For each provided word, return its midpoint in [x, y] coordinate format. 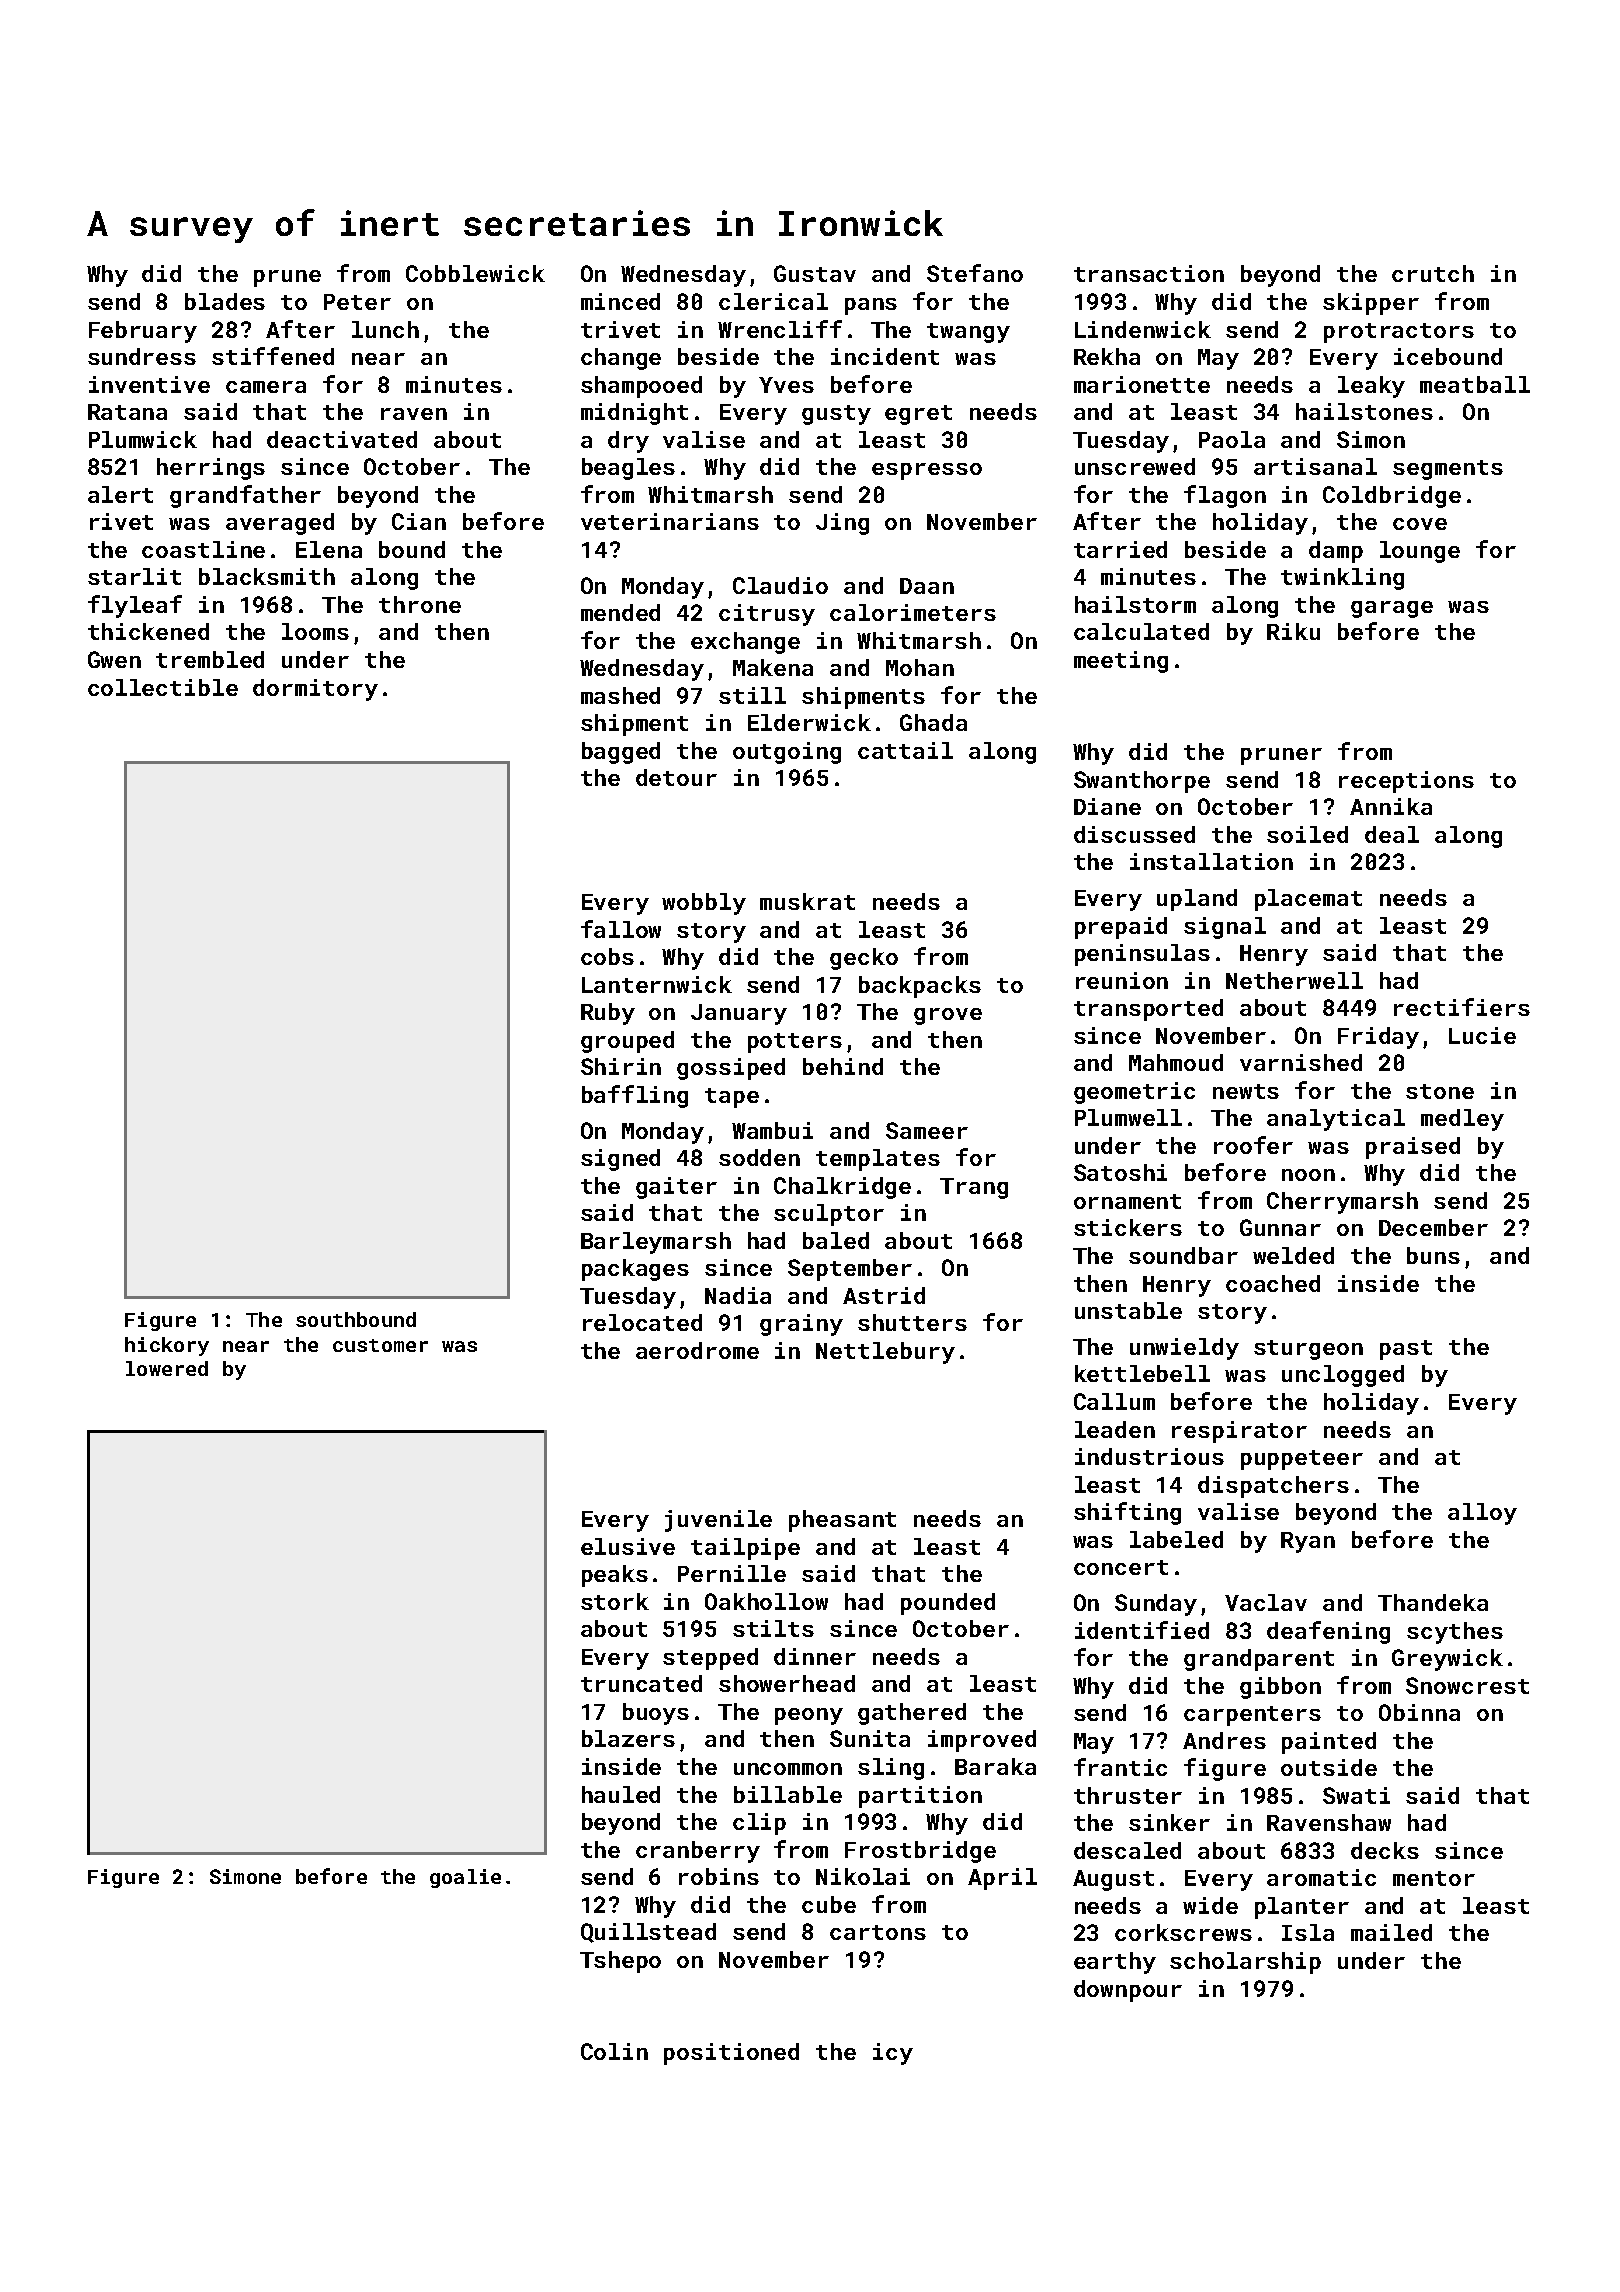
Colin [614, 2051]
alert [120, 494]
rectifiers [1462, 1007]
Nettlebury [885, 1353]
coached [1273, 1283]
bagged [621, 753]
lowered [167, 1368]
